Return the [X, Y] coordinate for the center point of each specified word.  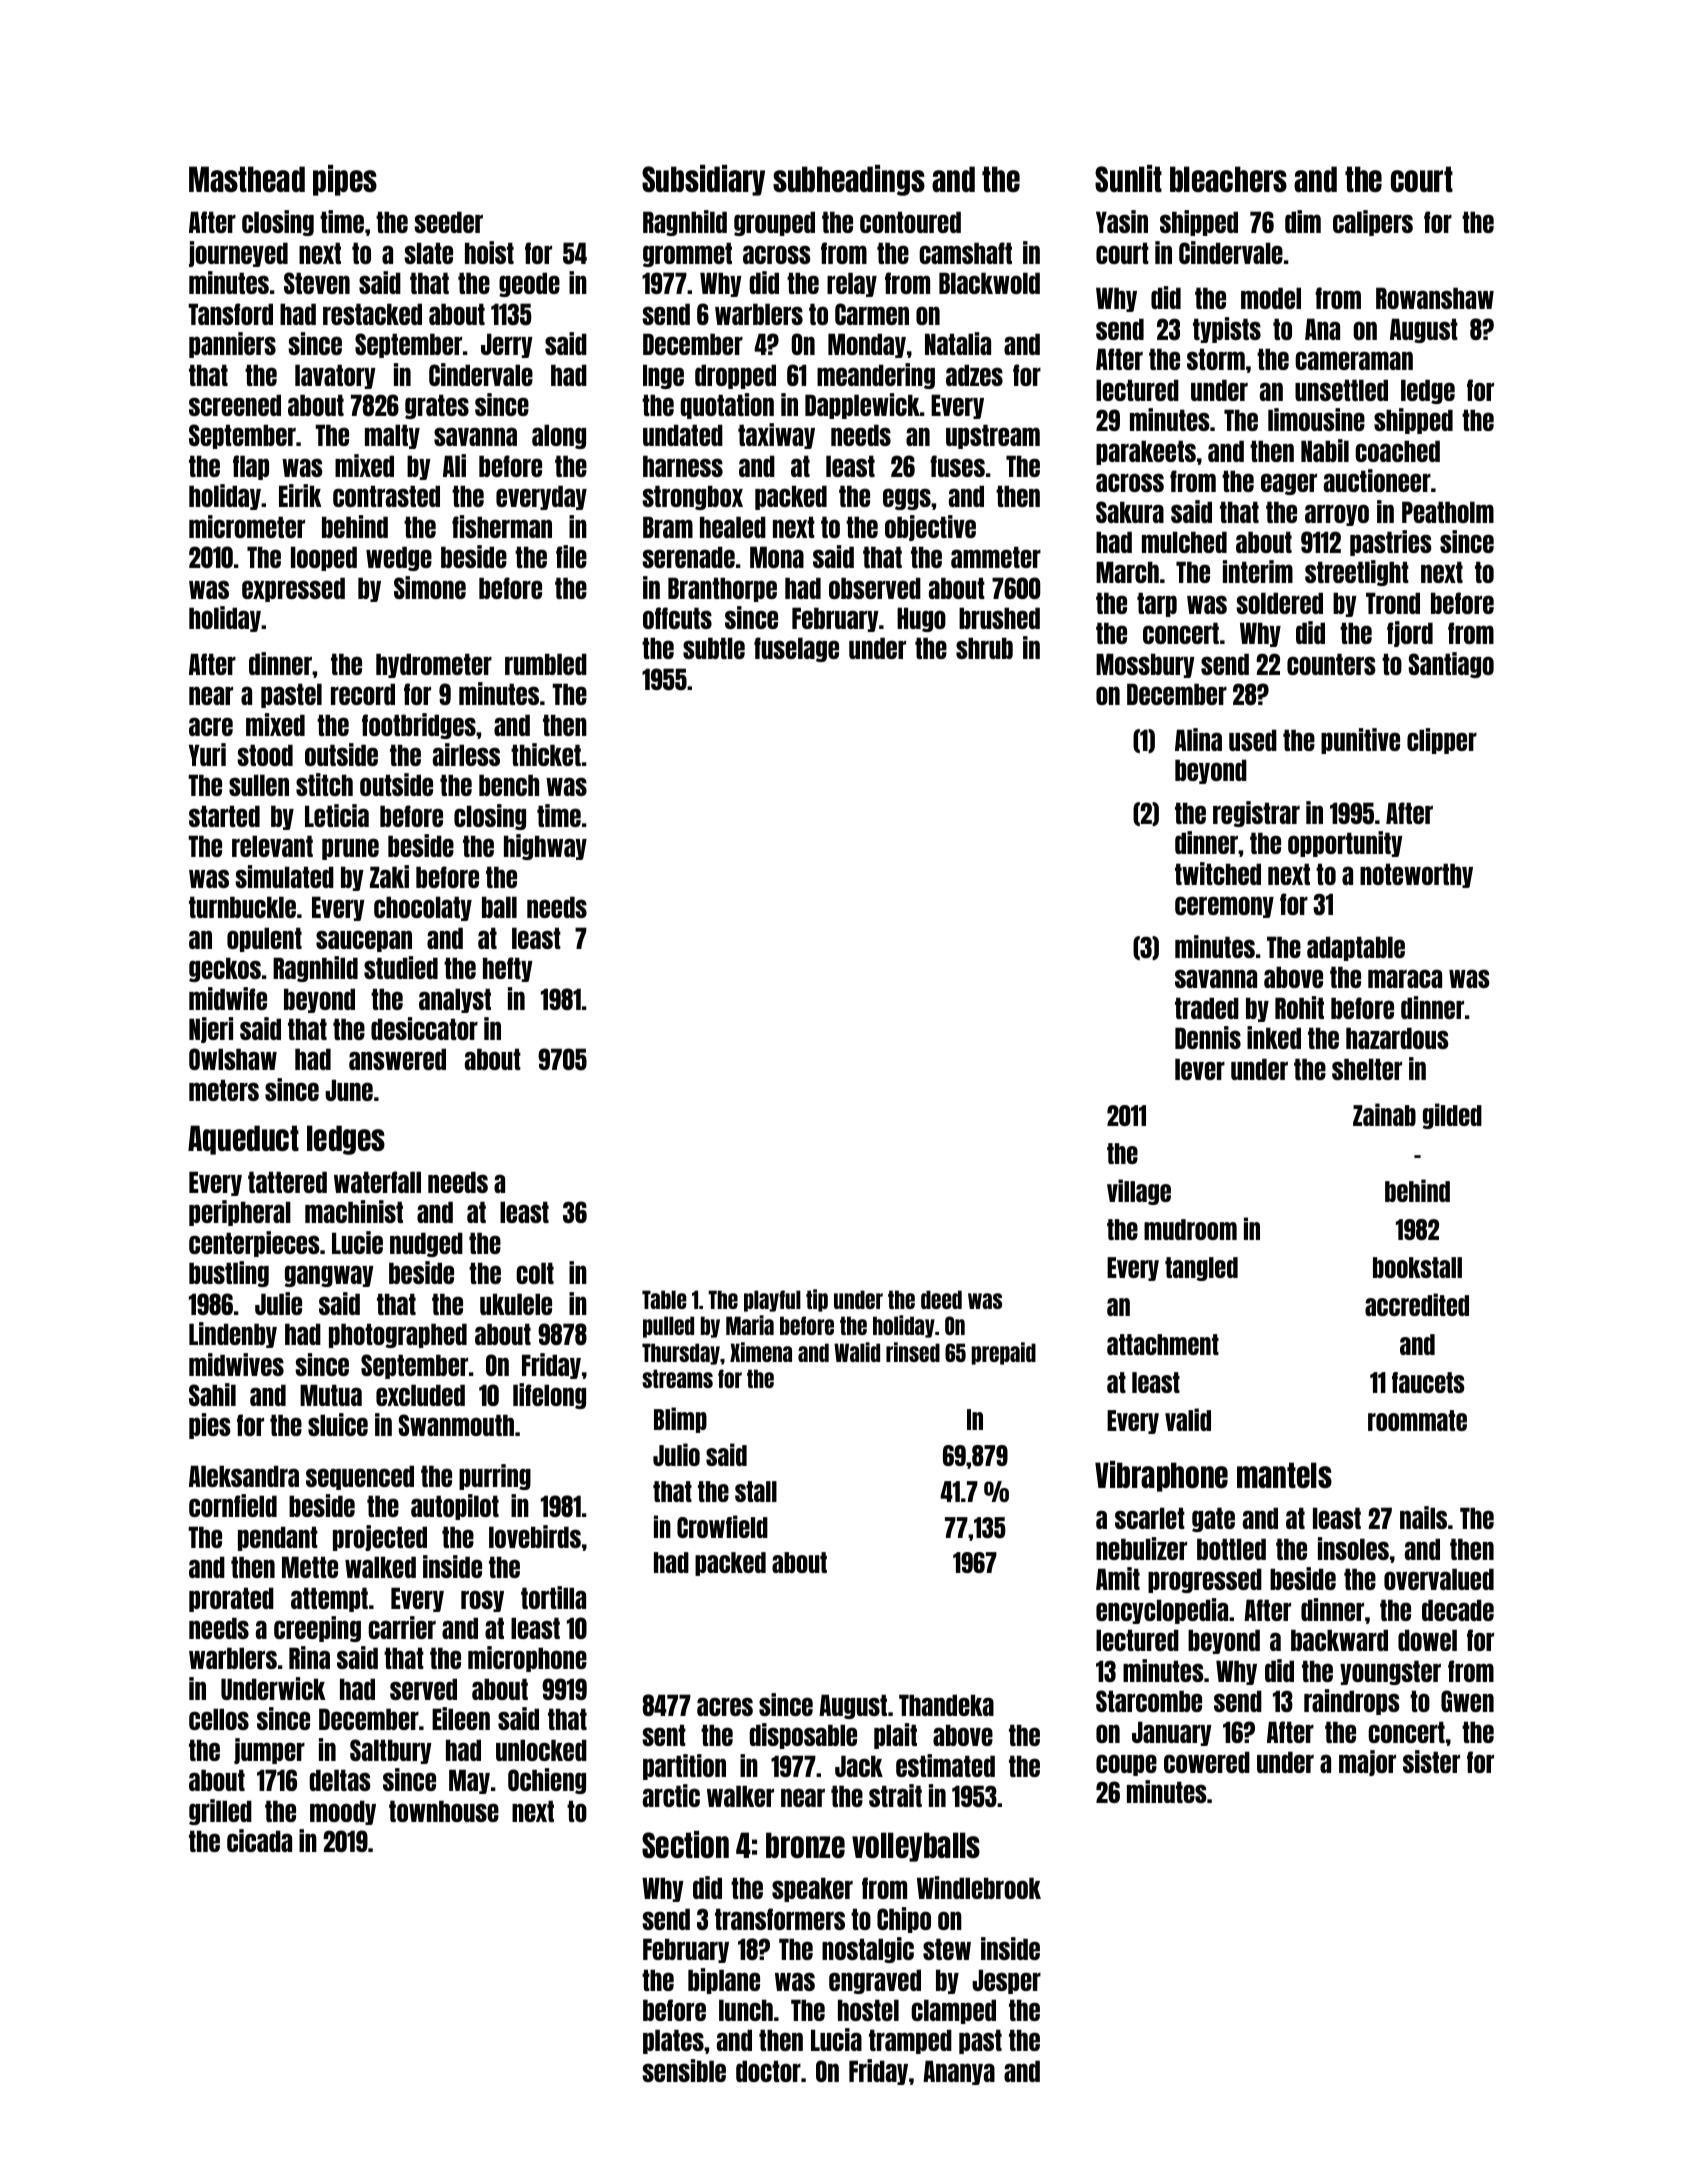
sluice [338, 1424]
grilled [220, 1812]
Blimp [680, 1420]
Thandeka [946, 1705]
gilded [1452, 1116]
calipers [1373, 223]
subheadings [849, 180]
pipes [345, 180]
